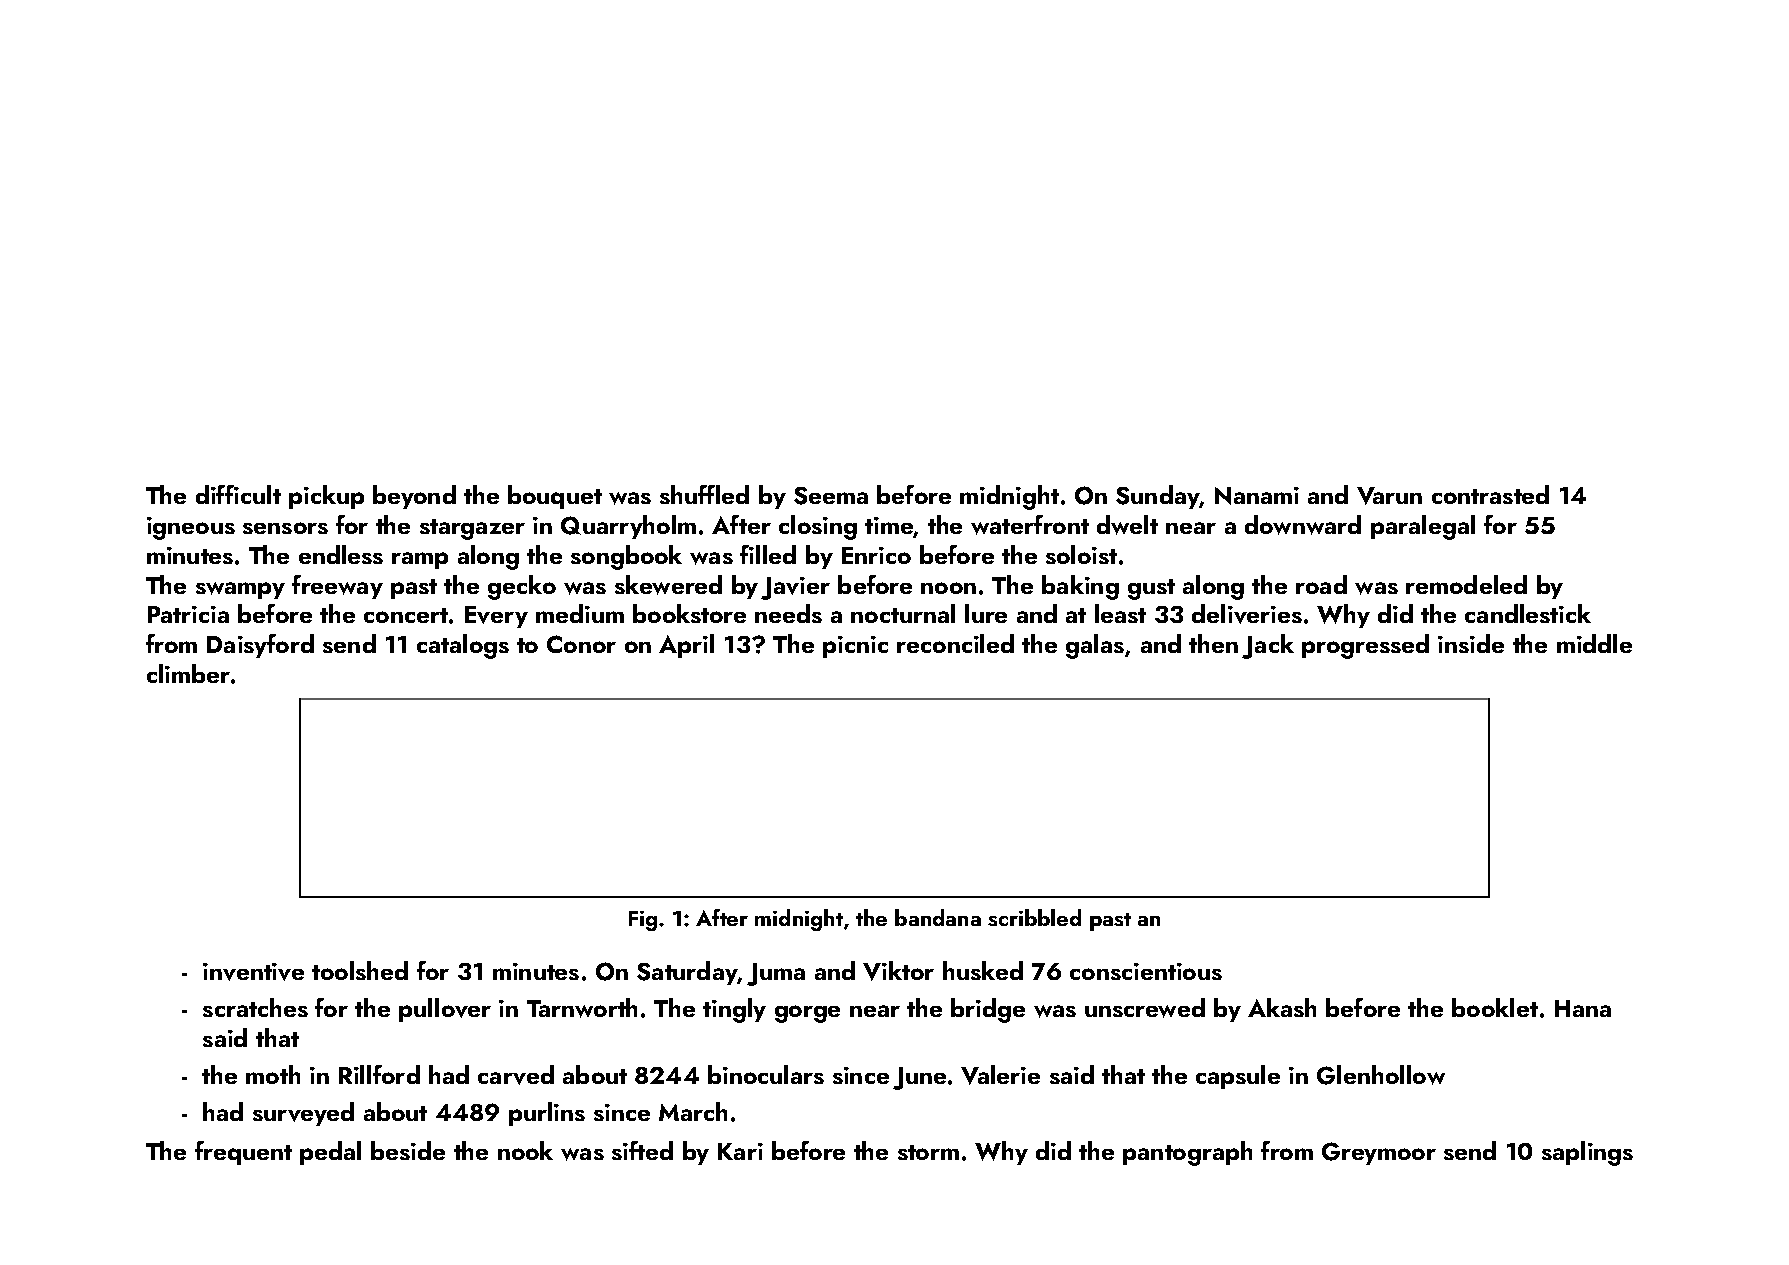 This screenshot has height=1265, width=1789. I want to click on pantograph, so click(1187, 1153).
